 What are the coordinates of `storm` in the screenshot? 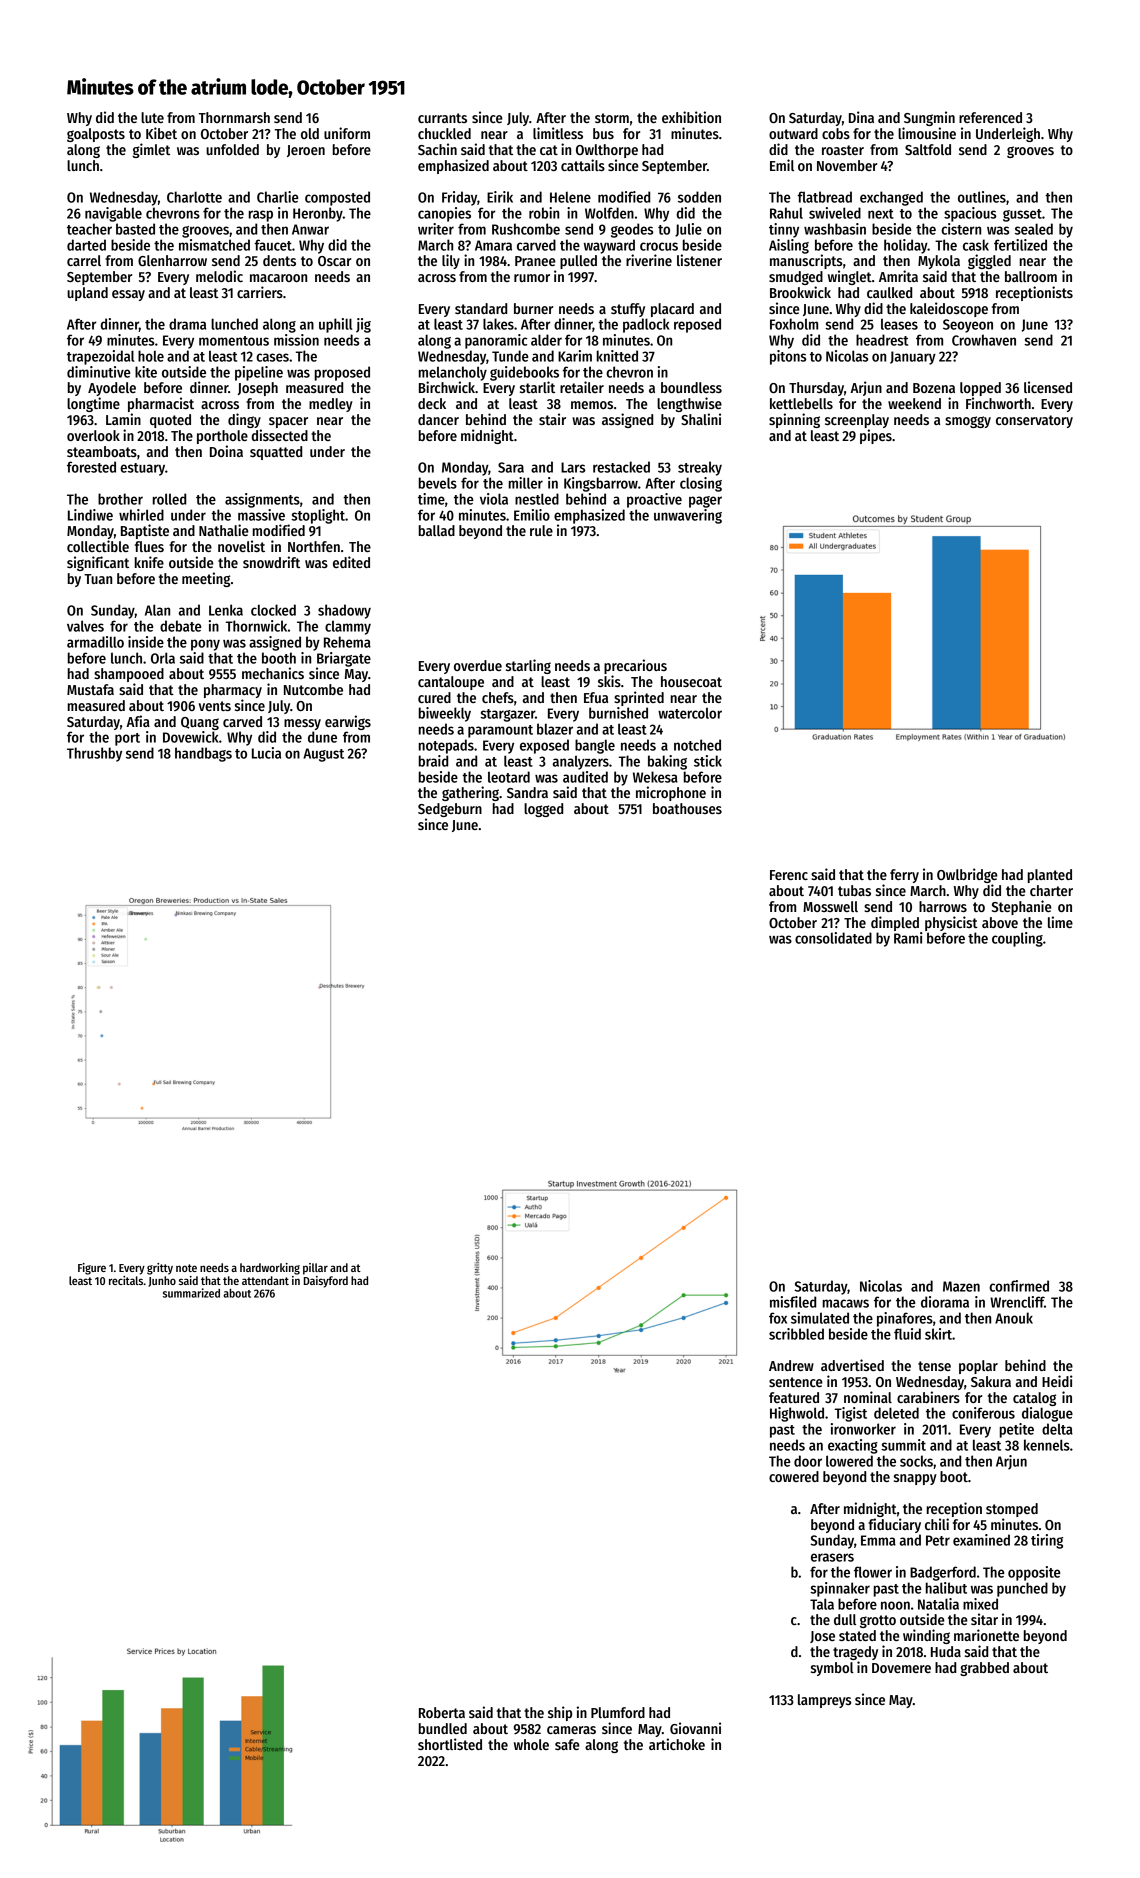 It's located at (612, 118).
